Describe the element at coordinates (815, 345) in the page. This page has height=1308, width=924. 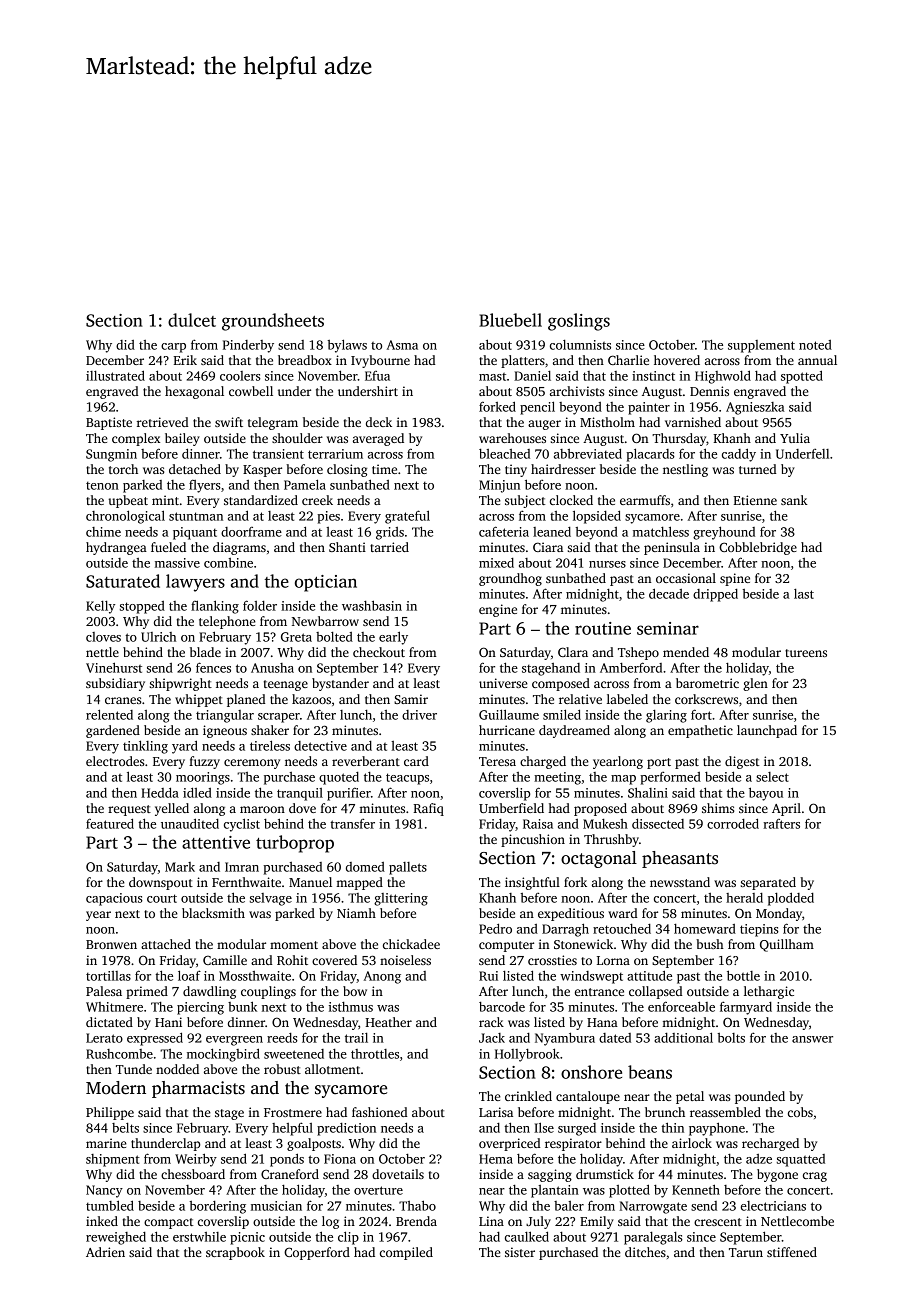
I see `noted` at that location.
